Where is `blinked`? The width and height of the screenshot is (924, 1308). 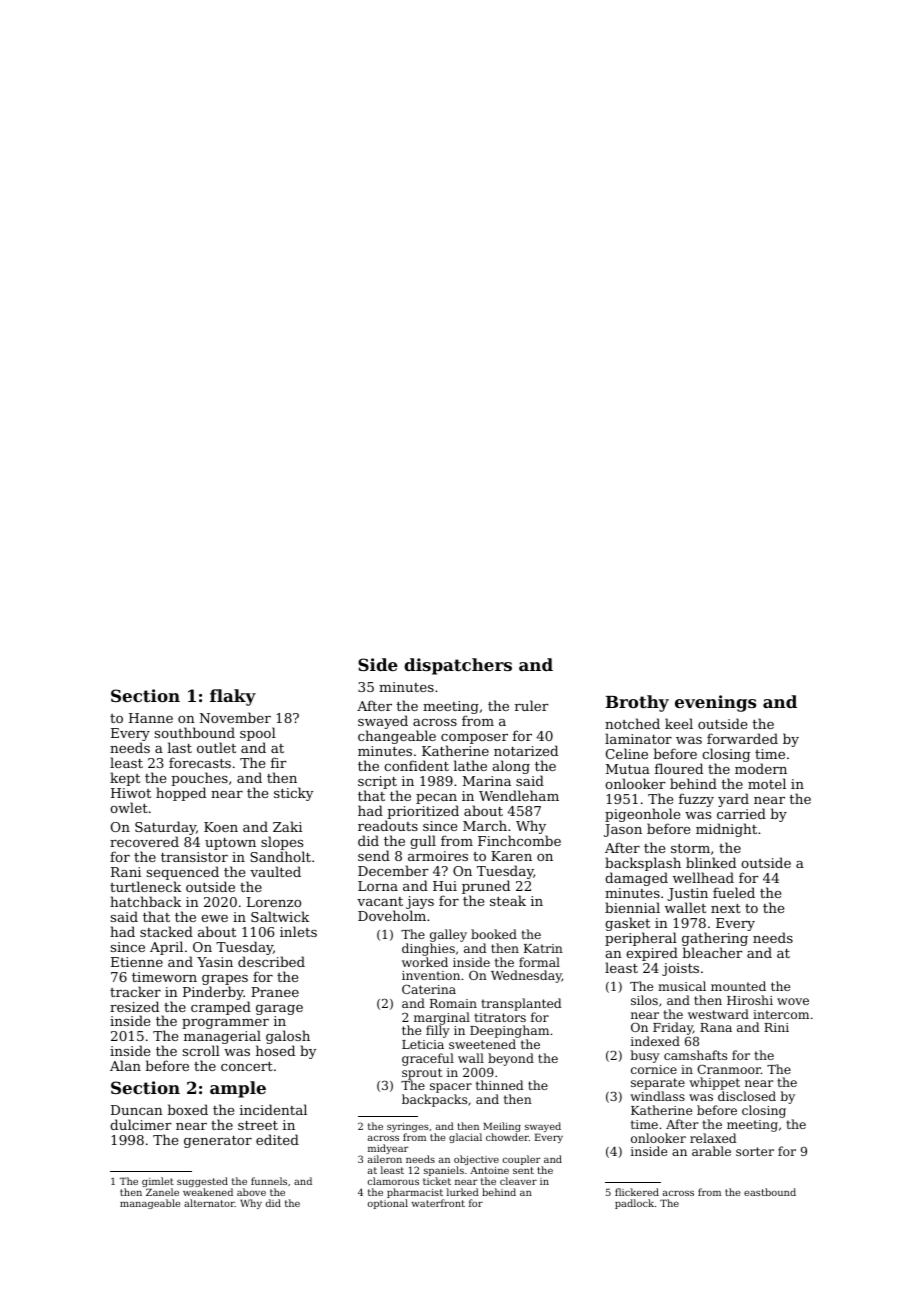 blinked is located at coordinates (711, 862).
